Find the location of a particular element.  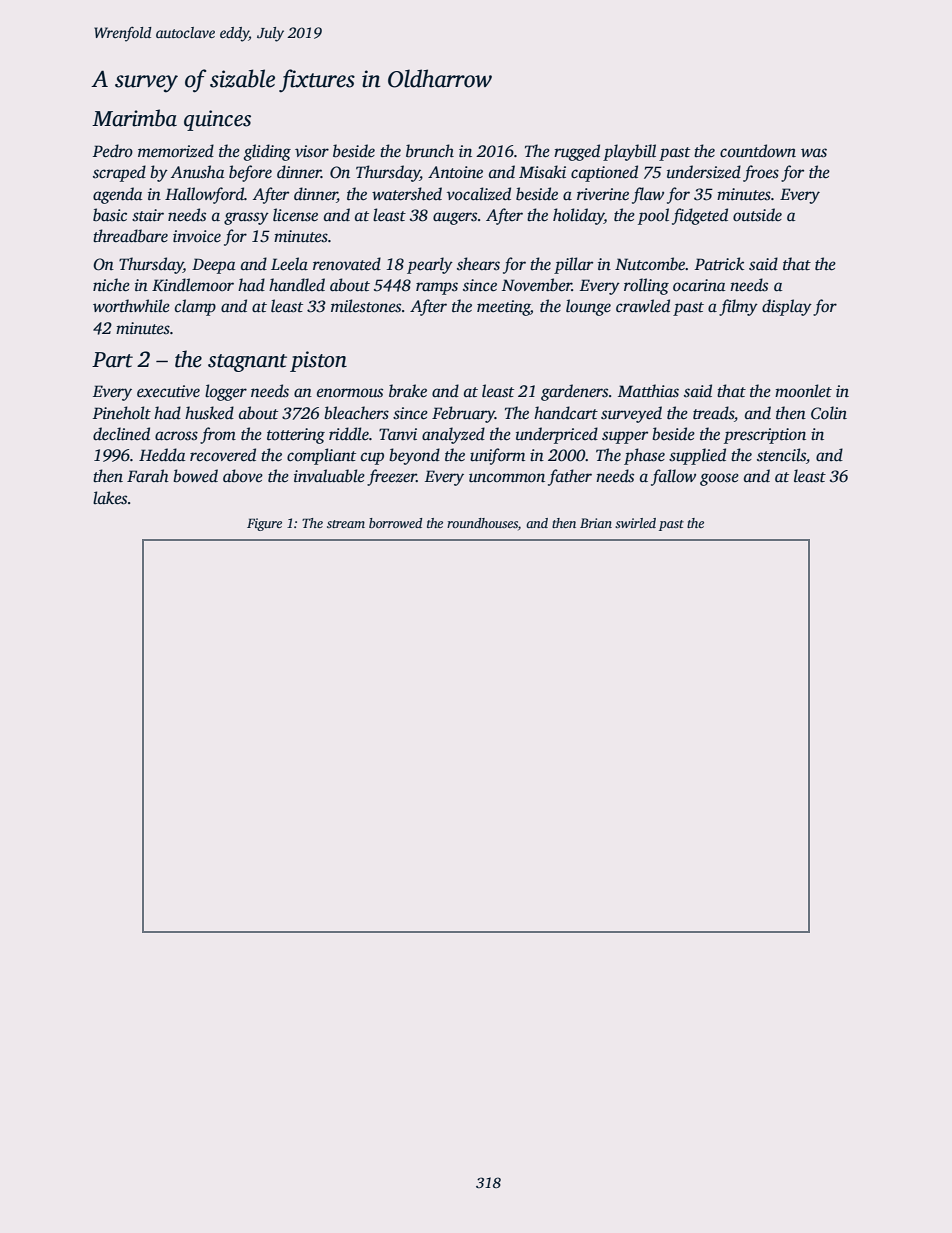

vocalized is located at coordinates (479, 194).
